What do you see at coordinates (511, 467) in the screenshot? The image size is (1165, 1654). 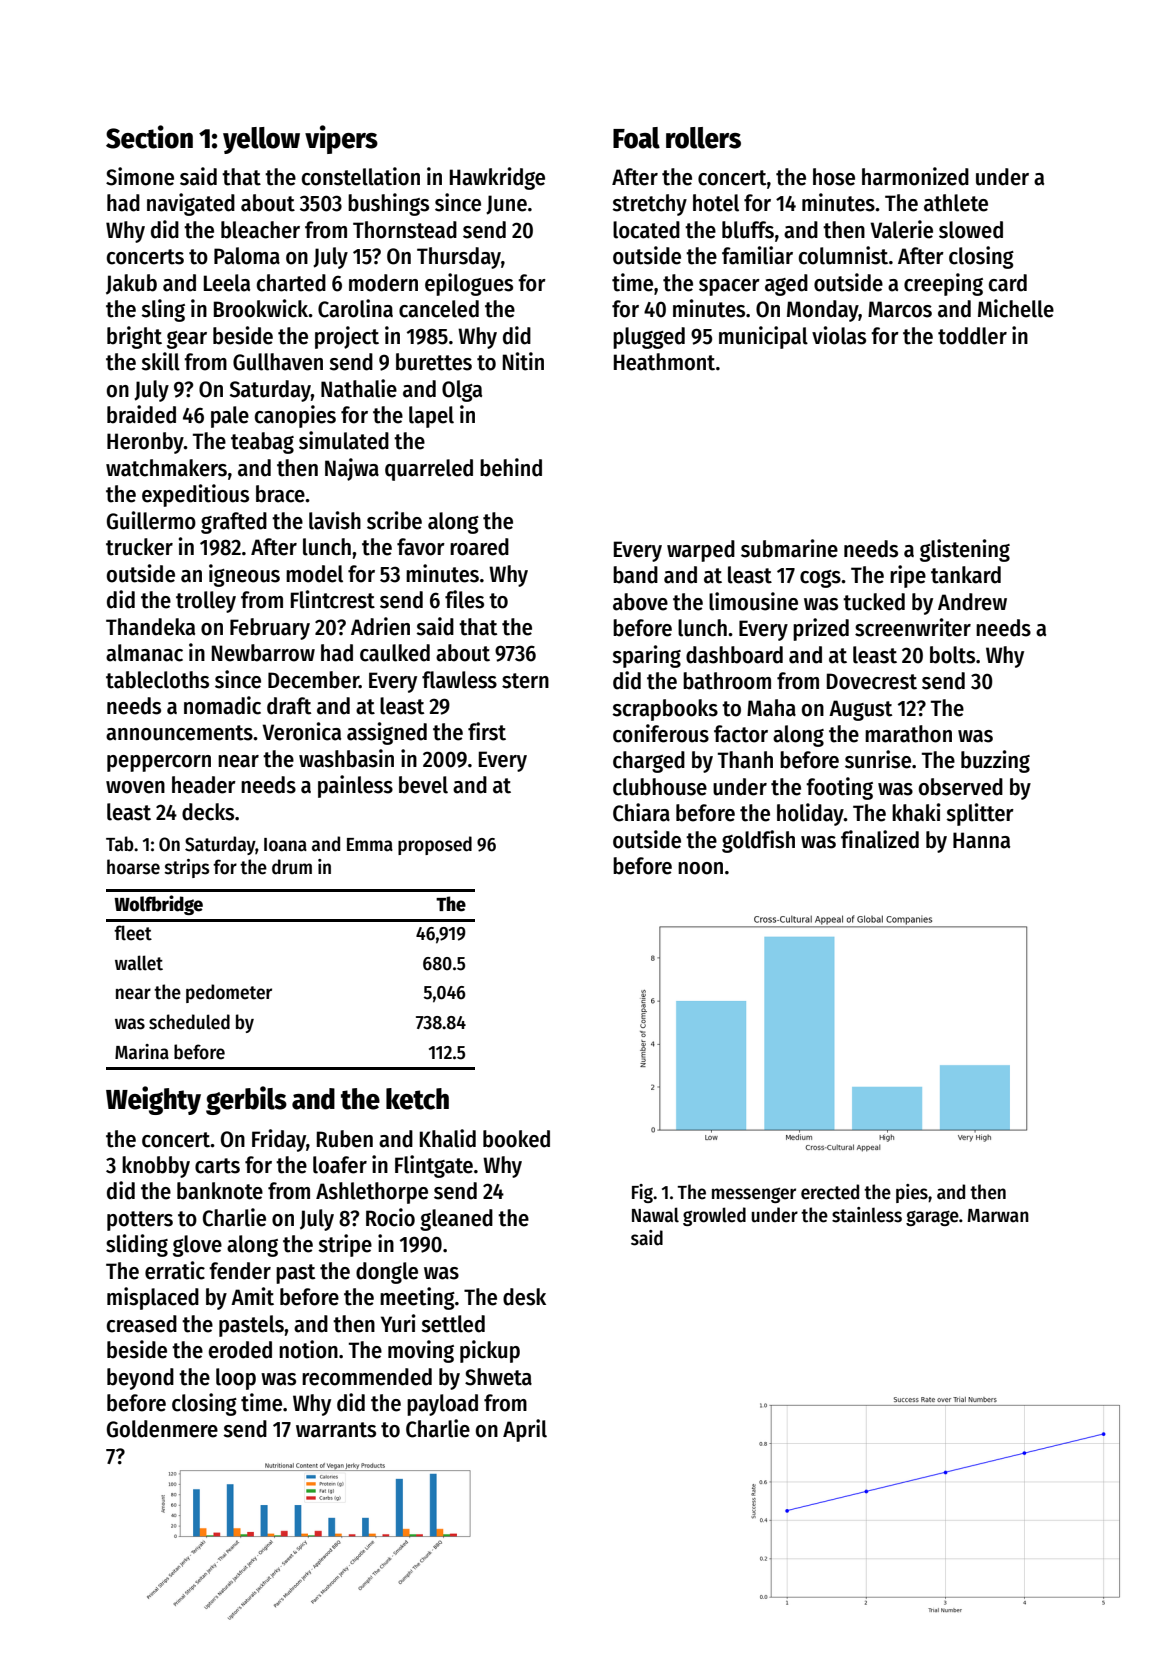 I see `behind` at bounding box center [511, 467].
